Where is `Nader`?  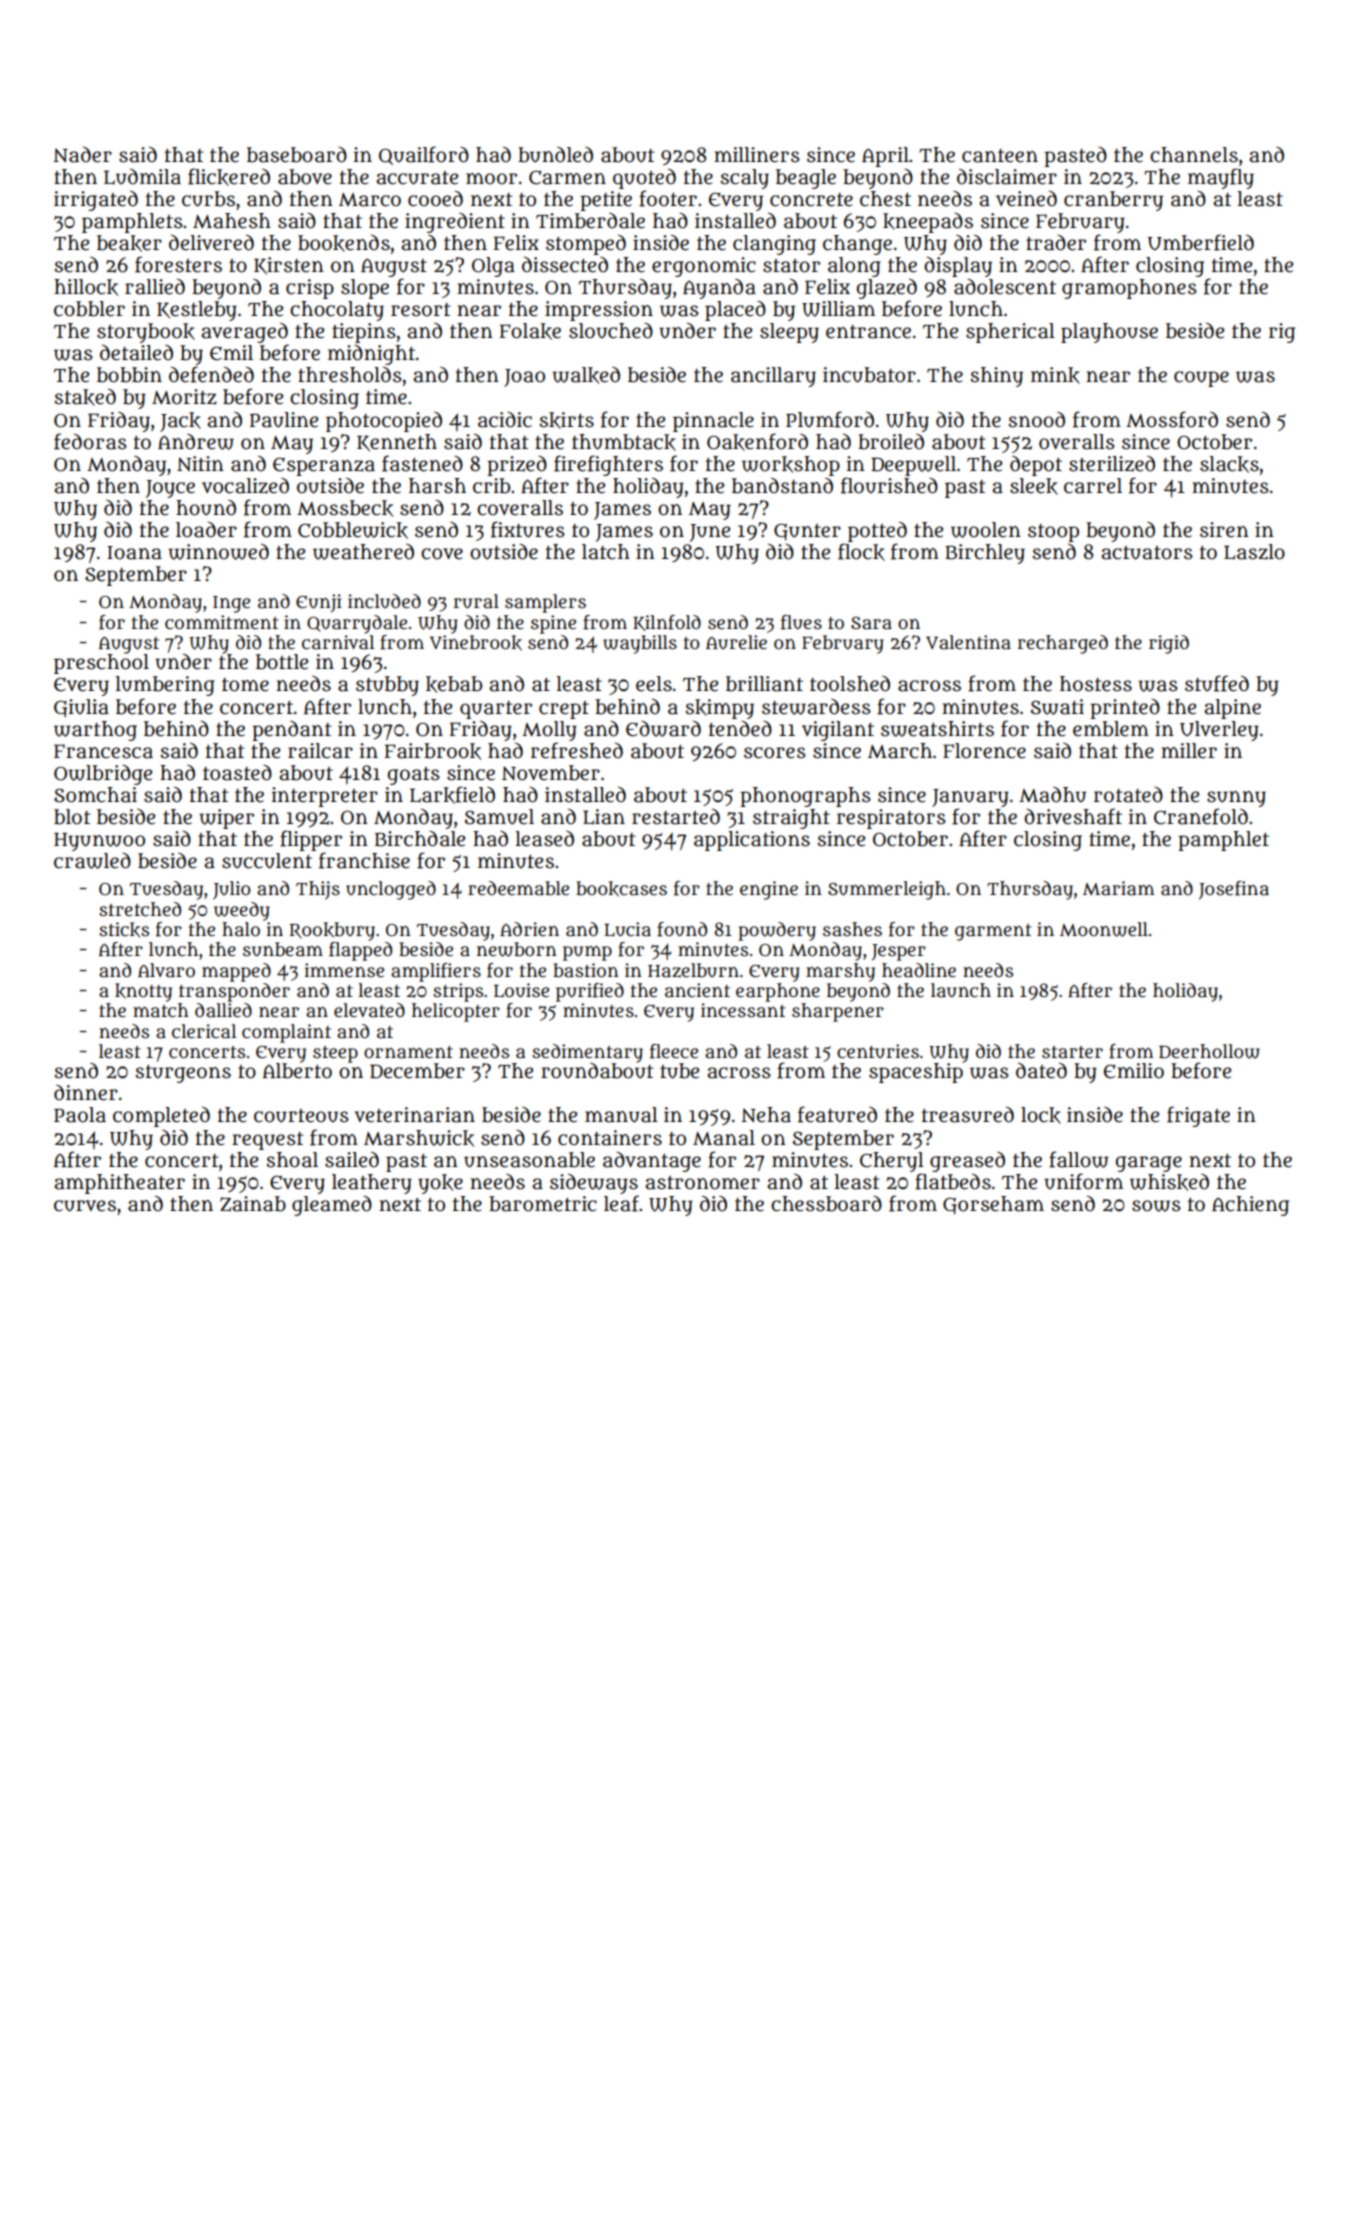 Nader is located at coordinates (82, 155).
